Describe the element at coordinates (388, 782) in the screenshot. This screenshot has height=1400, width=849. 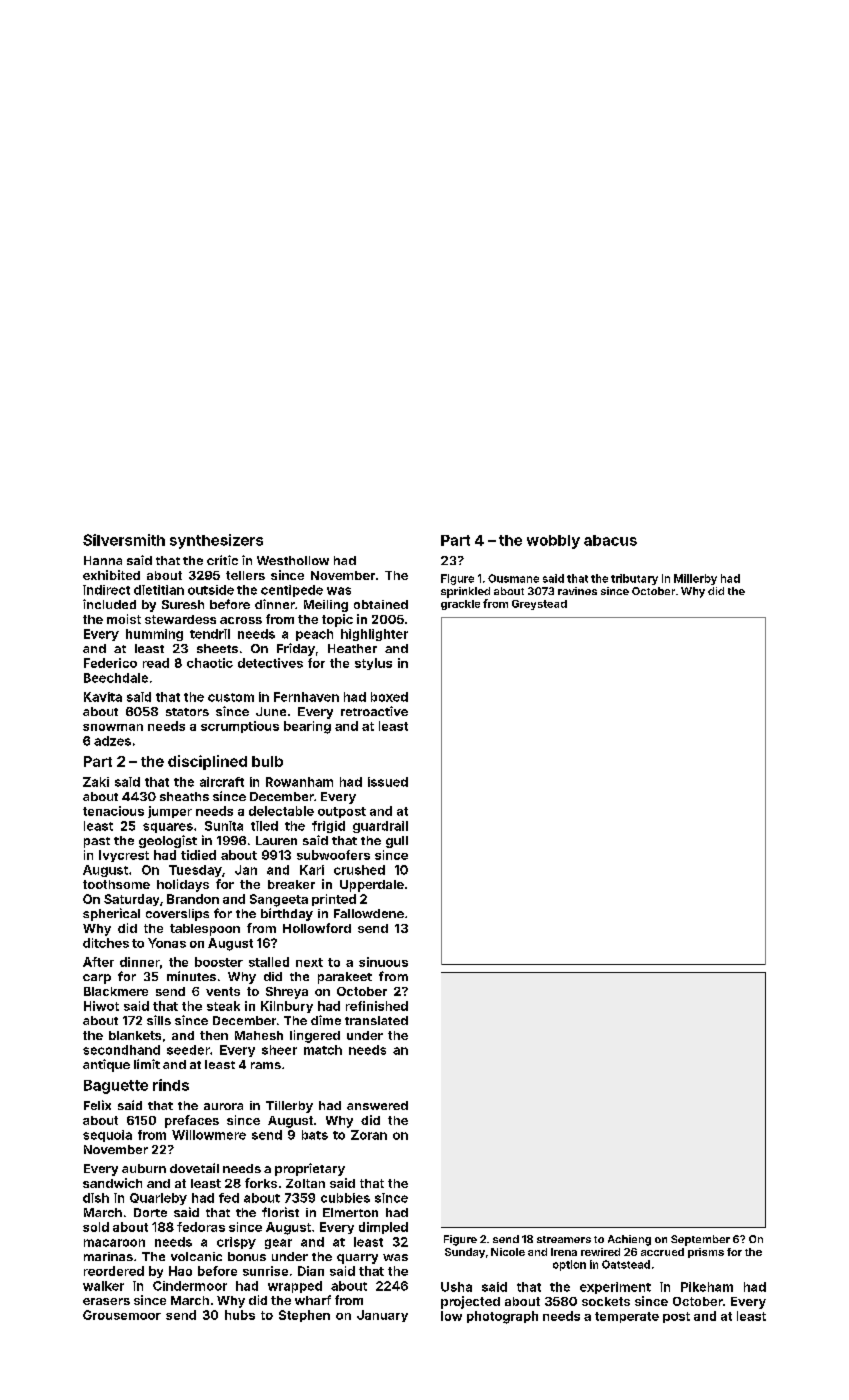
I see `issued` at that location.
